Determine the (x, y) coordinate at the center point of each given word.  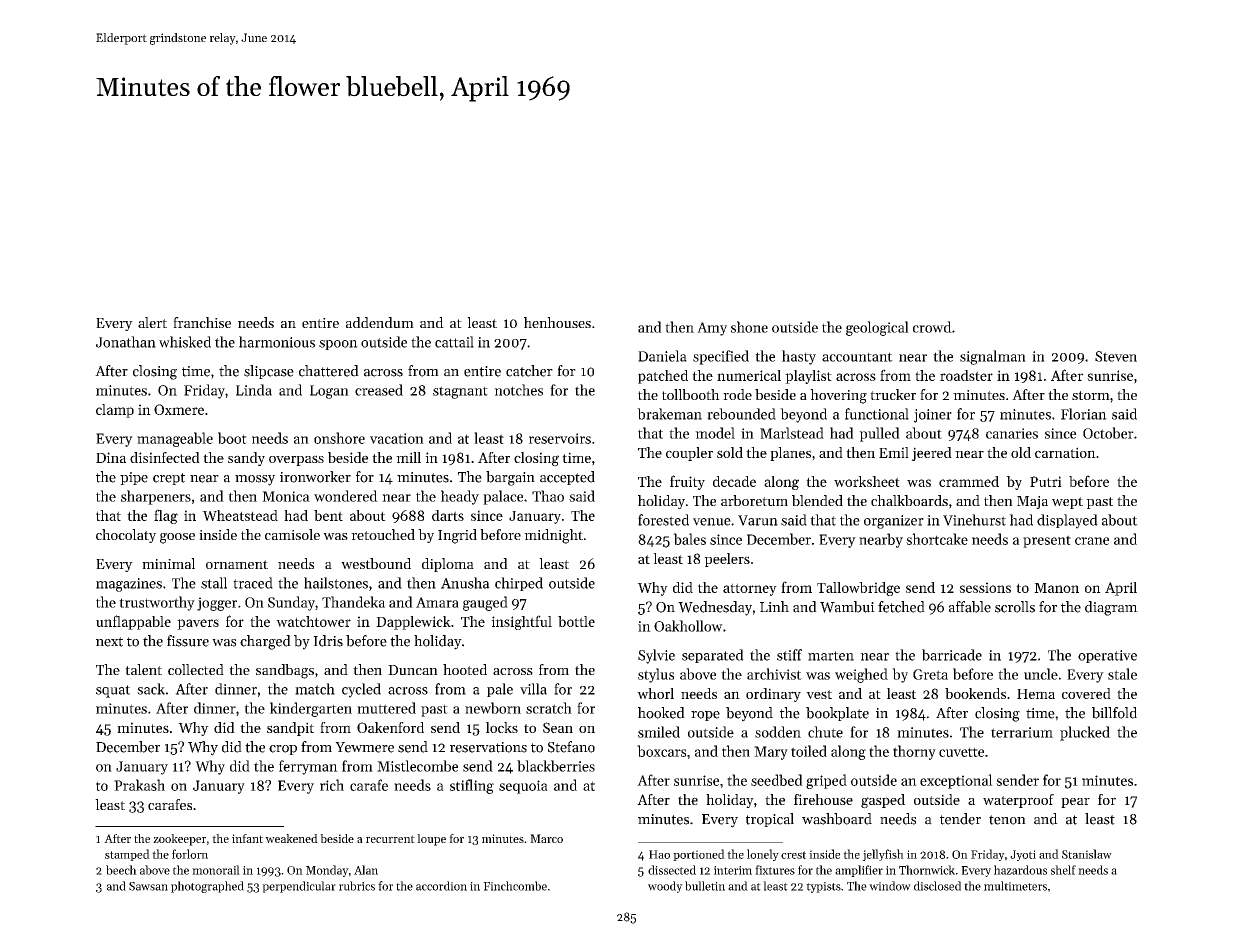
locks (502, 727)
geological (877, 328)
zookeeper (179, 840)
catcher (529, 371)
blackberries (556, 766)
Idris (328, 641)
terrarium (1022, 732)
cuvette (961, 752)
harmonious (277, 342)
